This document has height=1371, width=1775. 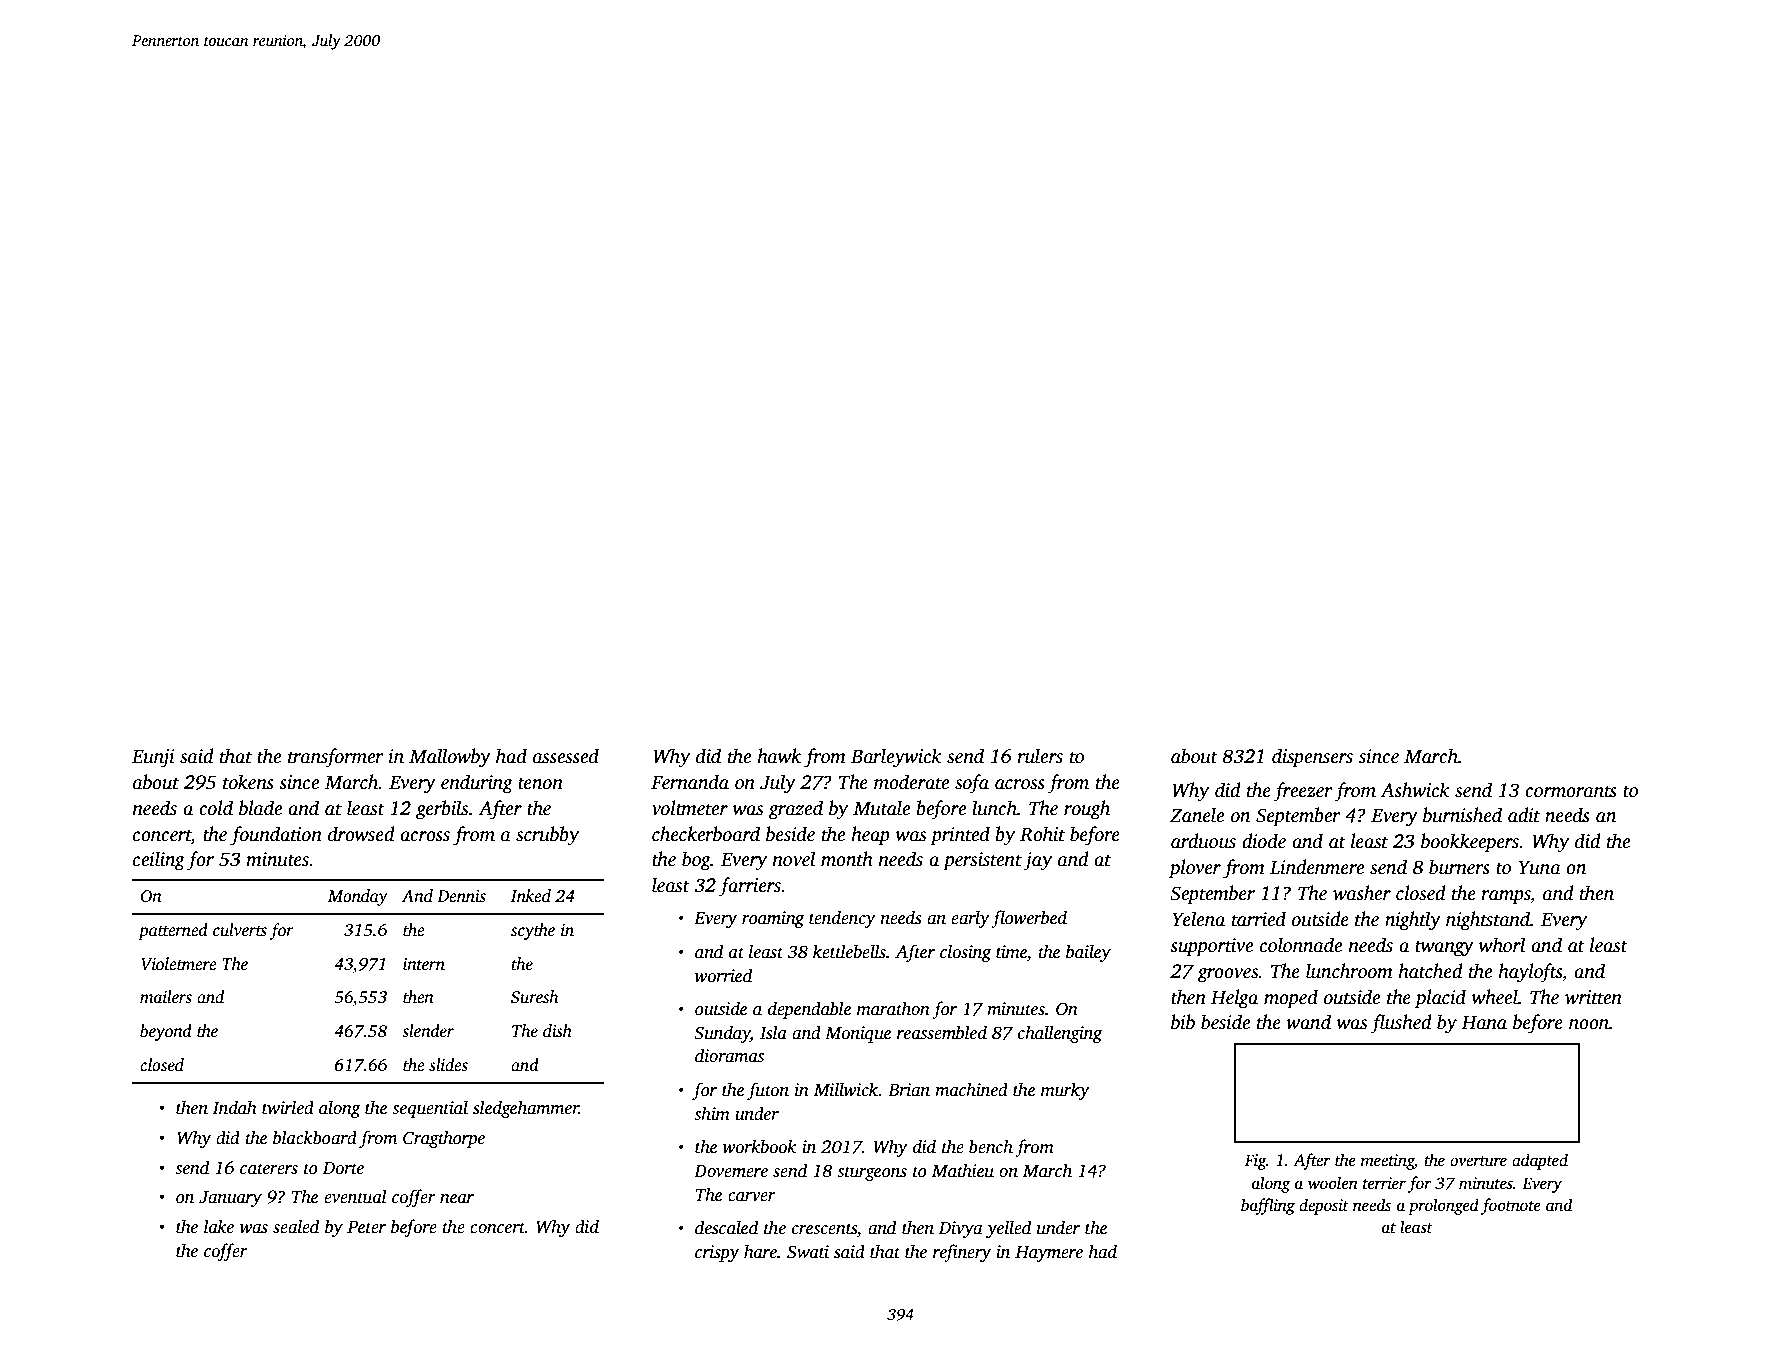 What do you see at coordinates (717, 1253) in the document?
I see `crispy` at bounding box center [717, 1253].
